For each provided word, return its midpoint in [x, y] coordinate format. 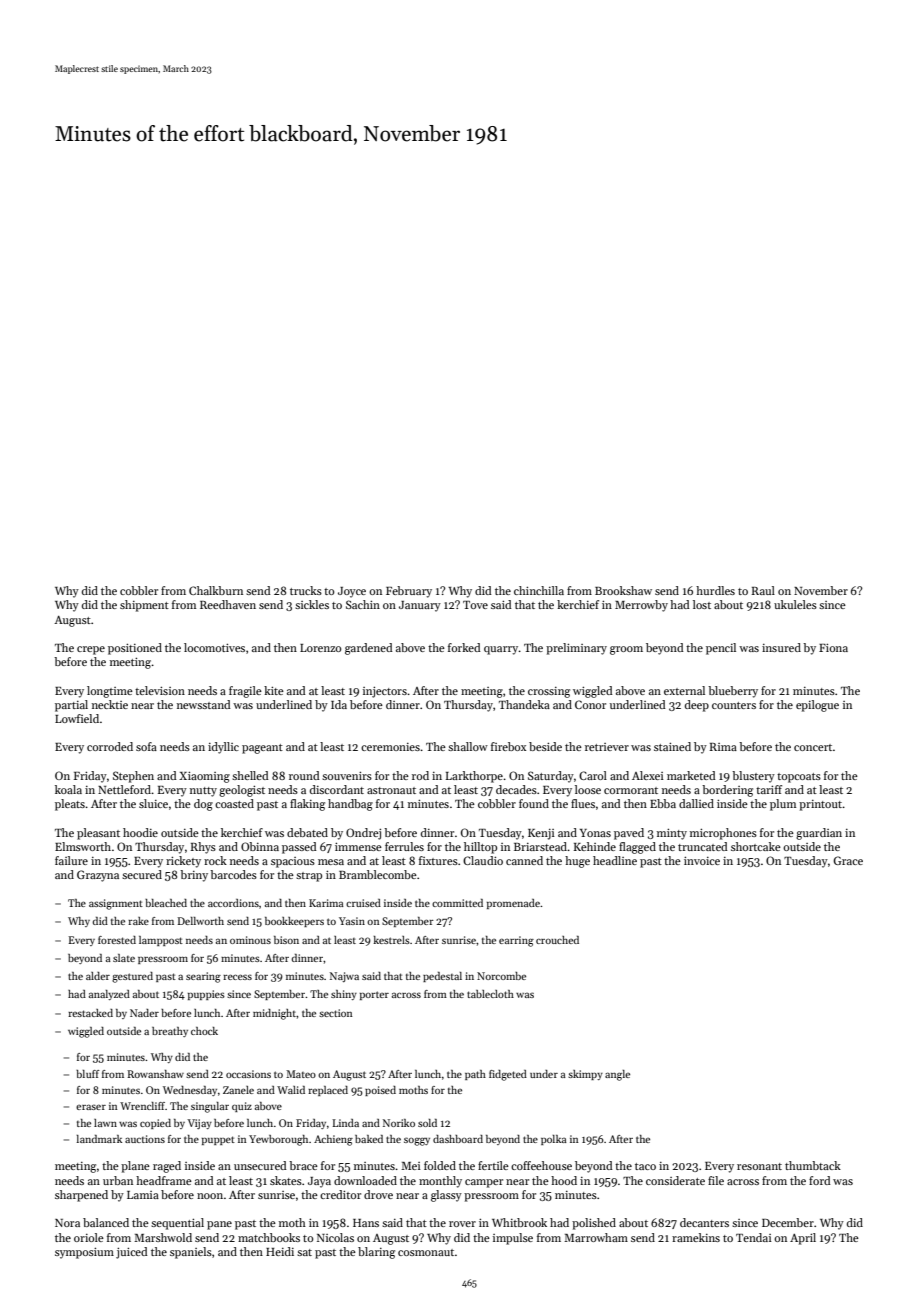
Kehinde [595, 846]
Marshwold [163, 1237]
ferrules [404, 846]
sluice [153, 803]
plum [783, 805]
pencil [721, 649]
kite [274, 690]
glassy [446, 1196]
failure [71, 860]
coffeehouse [541, 1165]
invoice [702, 860]
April [803, 1239]
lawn [105, 1123]
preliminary [576, 649]
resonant [759, 1166]
